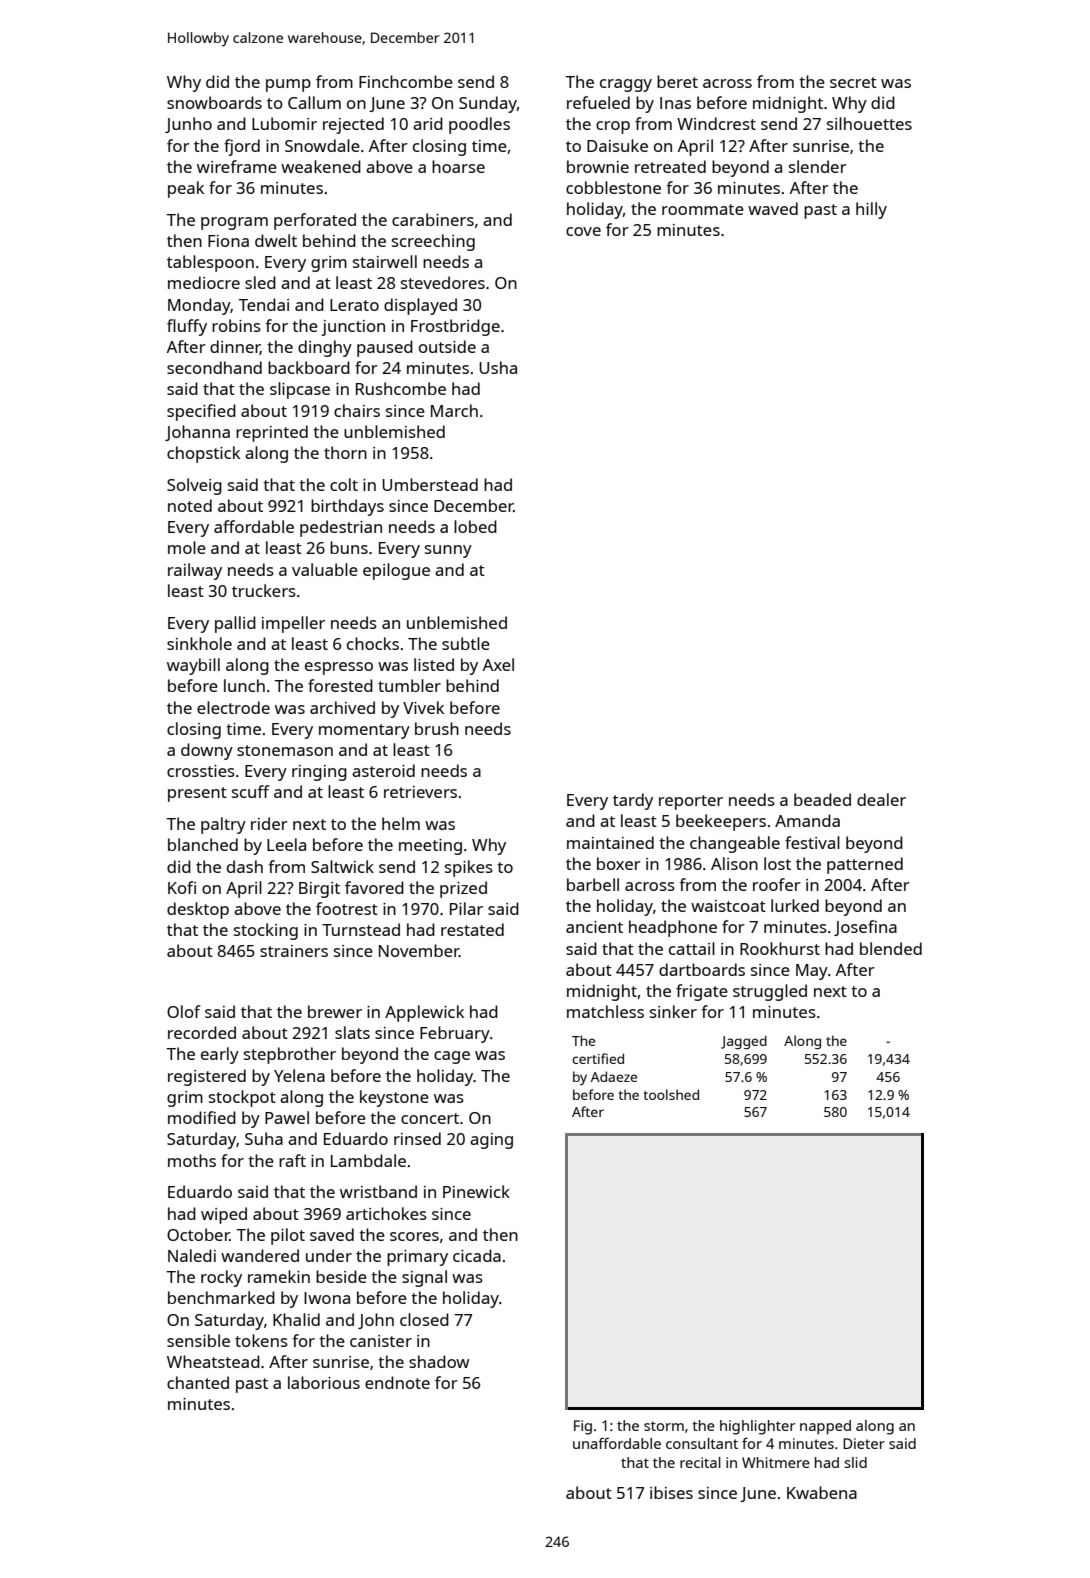  I want to click on consultant, so click(702, 1443).
